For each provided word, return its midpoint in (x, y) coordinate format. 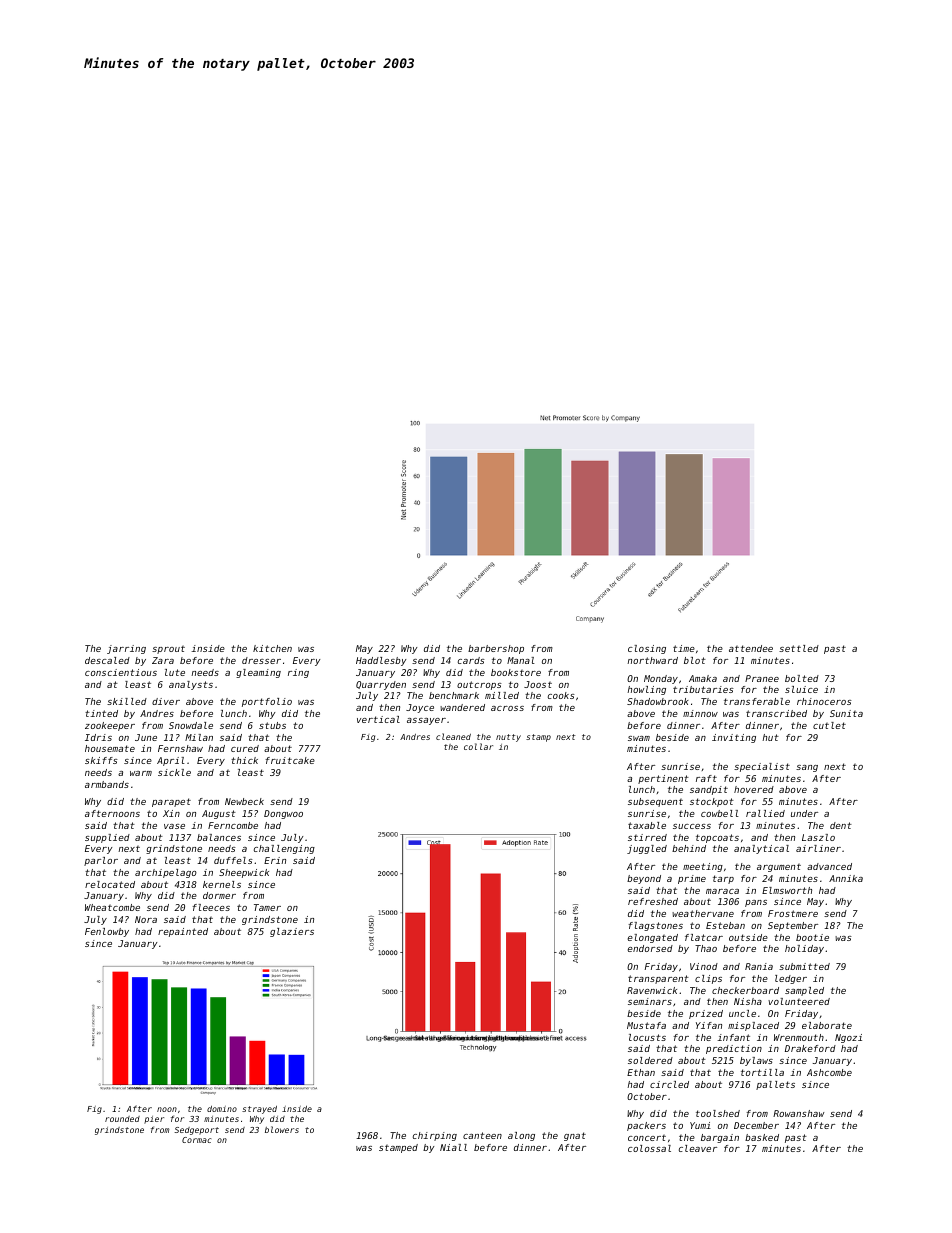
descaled (107, 660)
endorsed (650, 948)
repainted (183, 932)
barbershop (496, 649)
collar (478, 746)
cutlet (829, 725)
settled (799, 648)
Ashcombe (829, 1072)
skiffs (101, 760)
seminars (650, 1001)
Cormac (196, 1140)
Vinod (704, 966)
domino (222, 1109)
